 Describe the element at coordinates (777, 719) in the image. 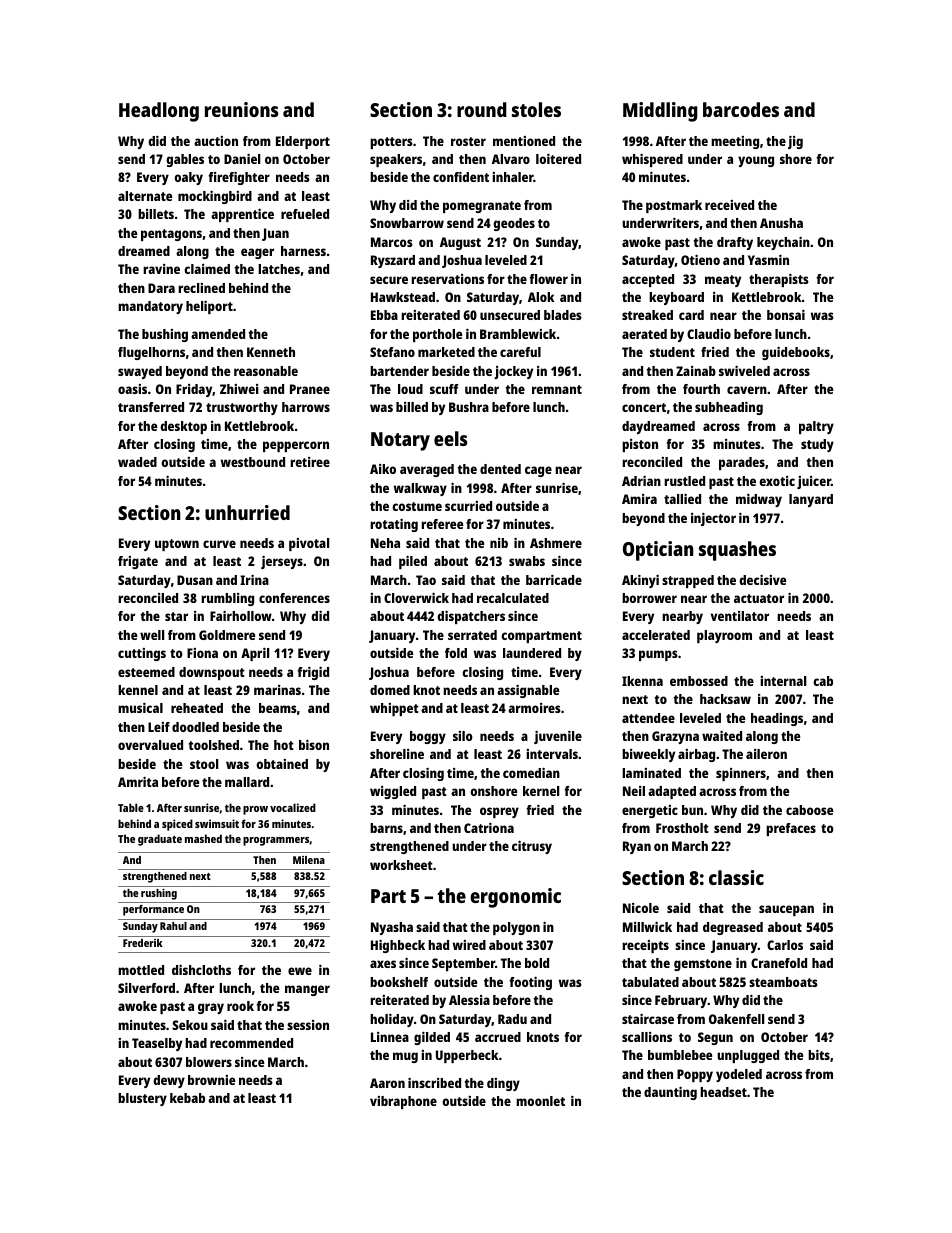

I see `headings` at that location.
